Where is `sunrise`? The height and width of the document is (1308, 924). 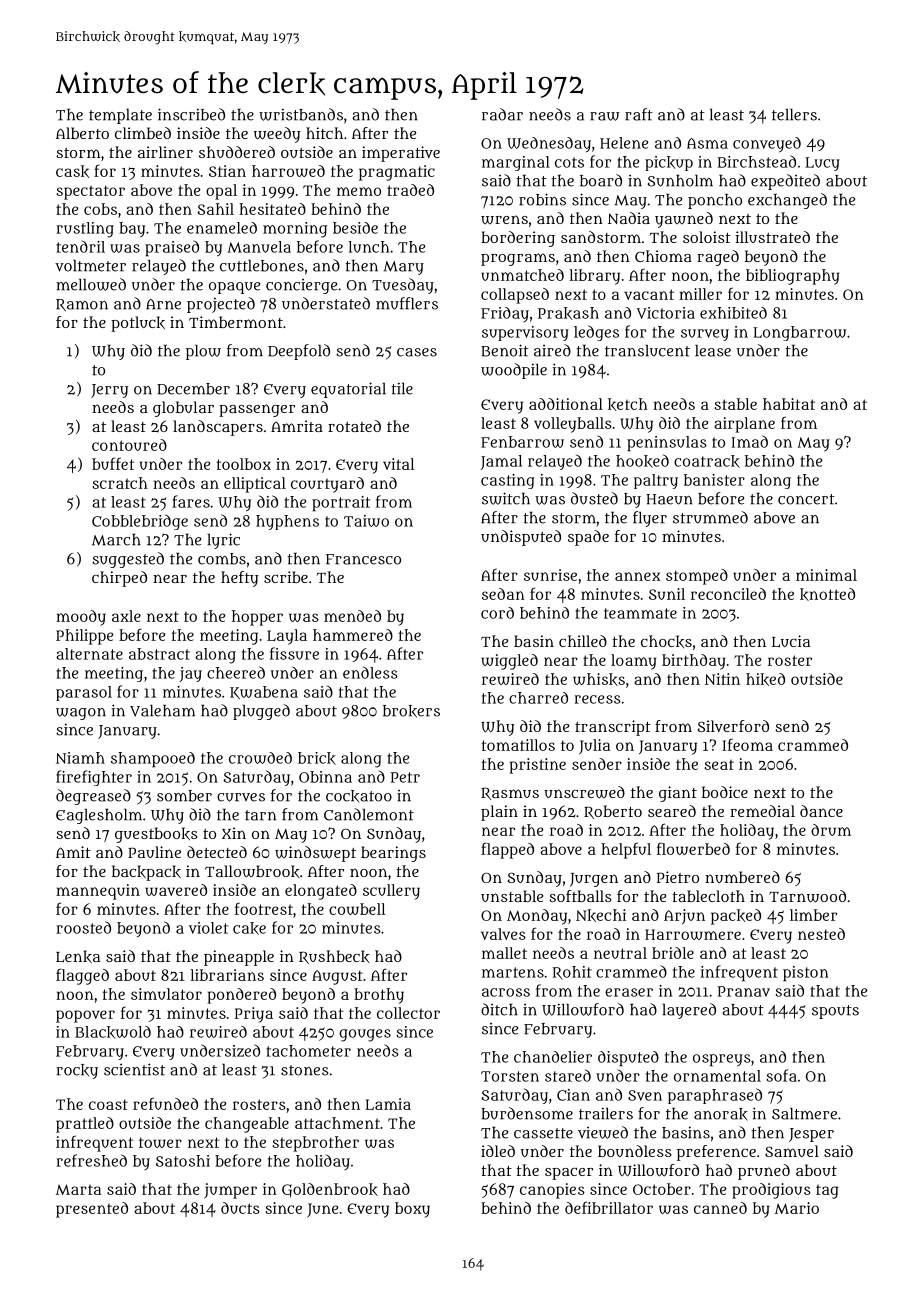
sunrise is located at coordinates (550, 575).
